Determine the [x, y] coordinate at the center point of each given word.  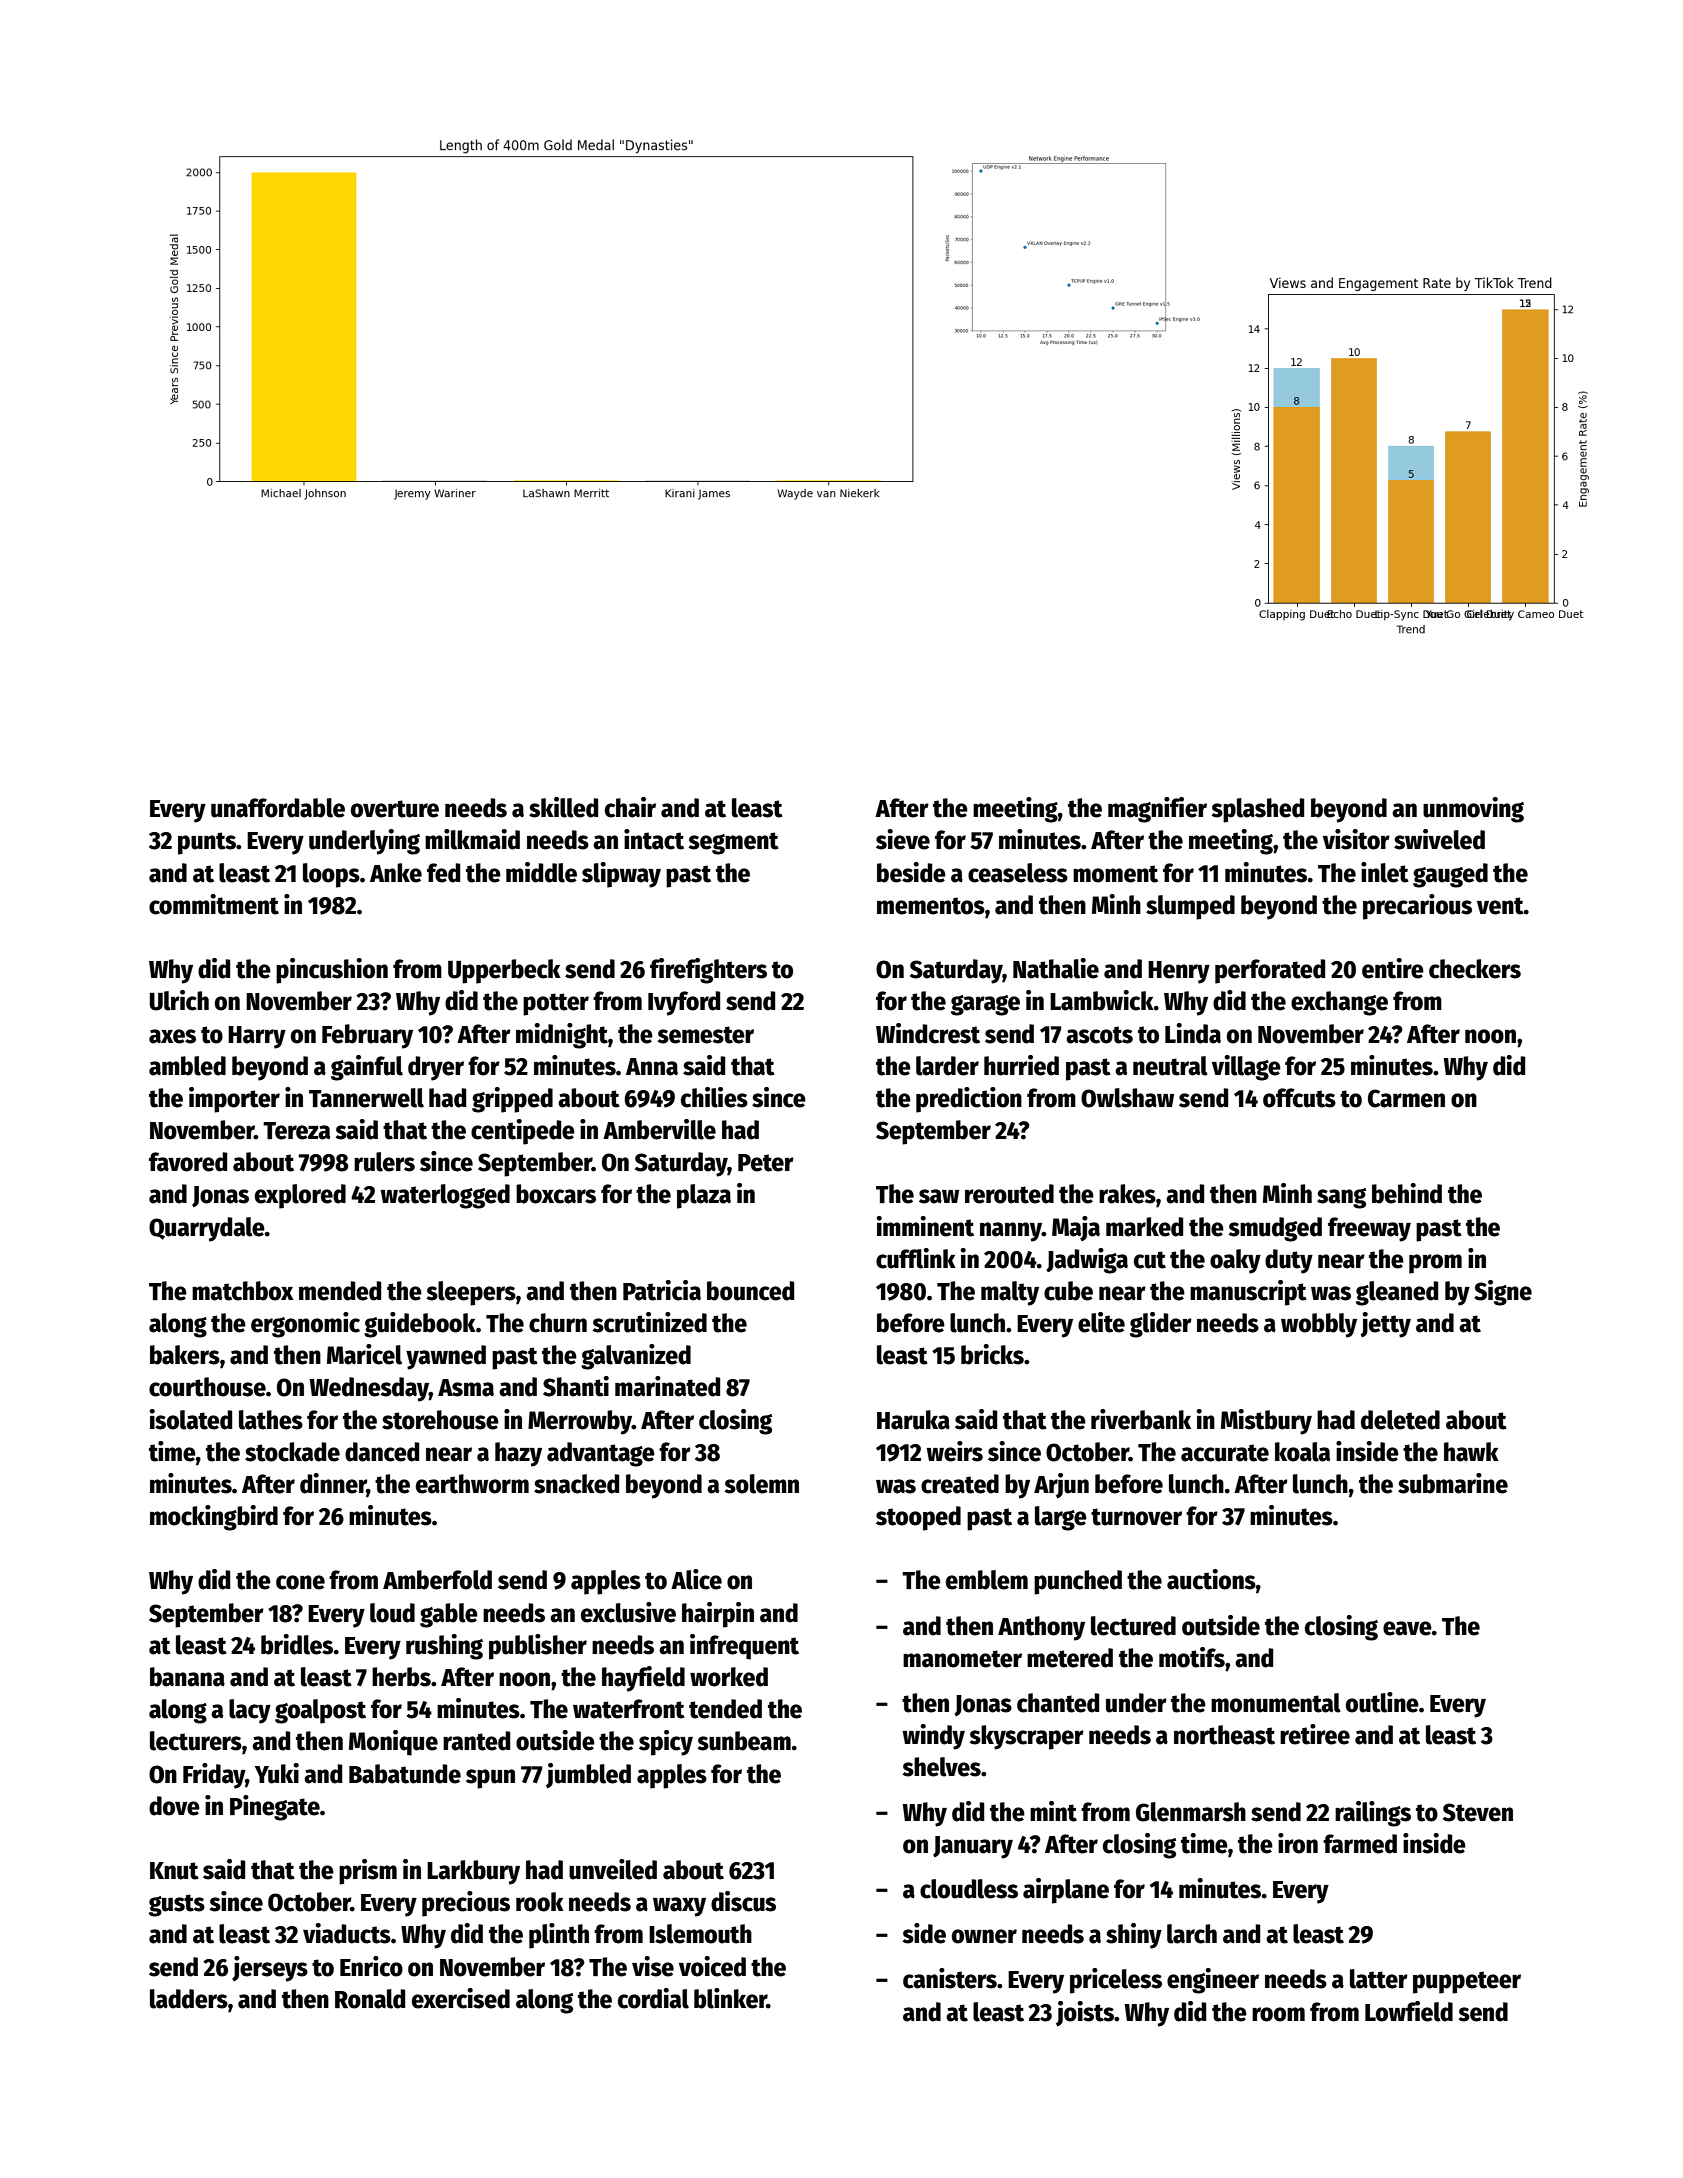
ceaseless [1018, 873]
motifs [1192, 1657]
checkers [1475, 969]
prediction [969, 1100]
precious [466, 1904]
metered [1070, 1658]
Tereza [296, 1131]
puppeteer [1467, 1982]
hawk [1471, 1452]
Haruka [913, 1420]
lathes [271, 1420]
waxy [679, 1907]
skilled [563, 807]
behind [1407, 1193]
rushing [444, 1647]
